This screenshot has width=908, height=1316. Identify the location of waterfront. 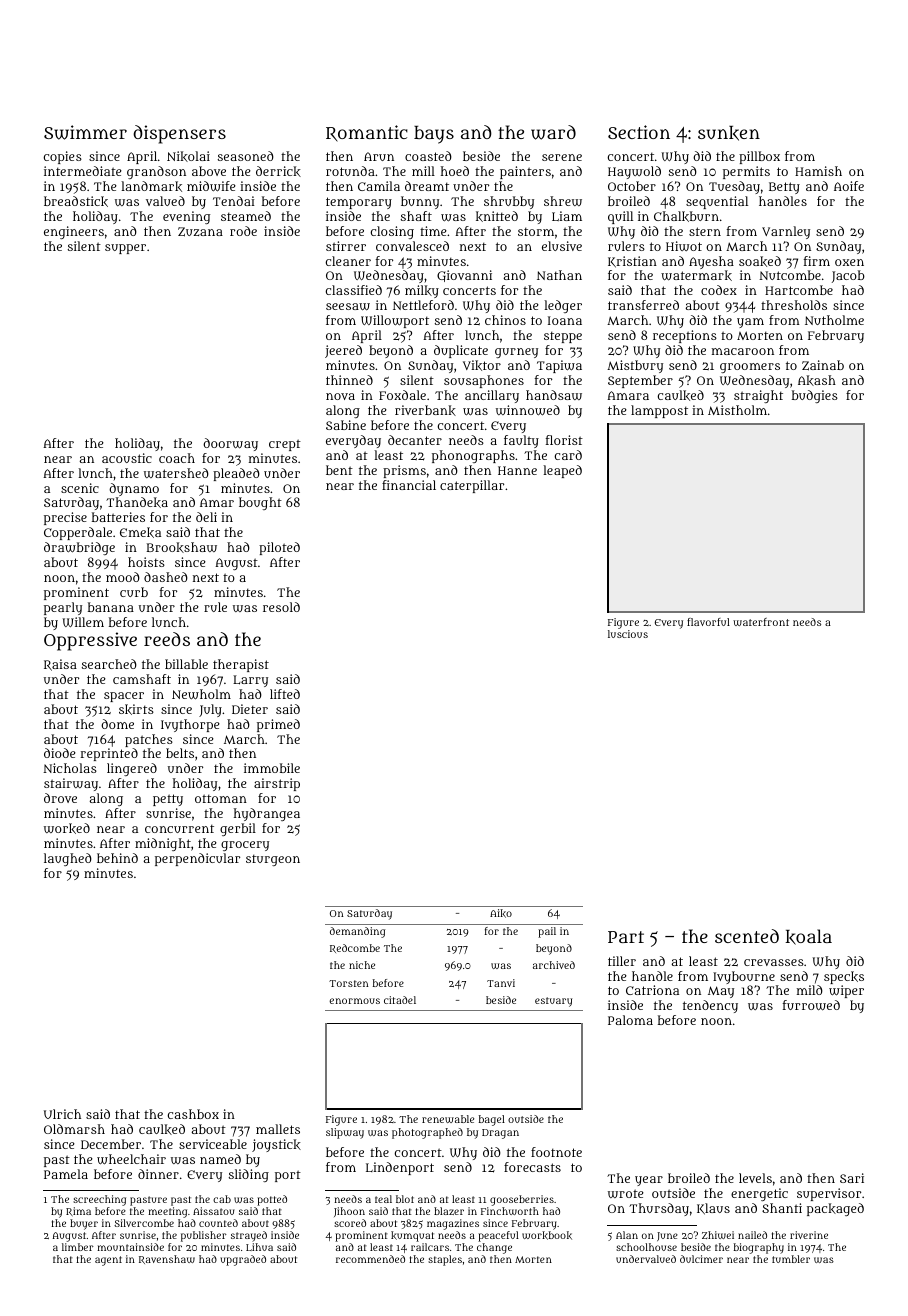
(761, 622).
